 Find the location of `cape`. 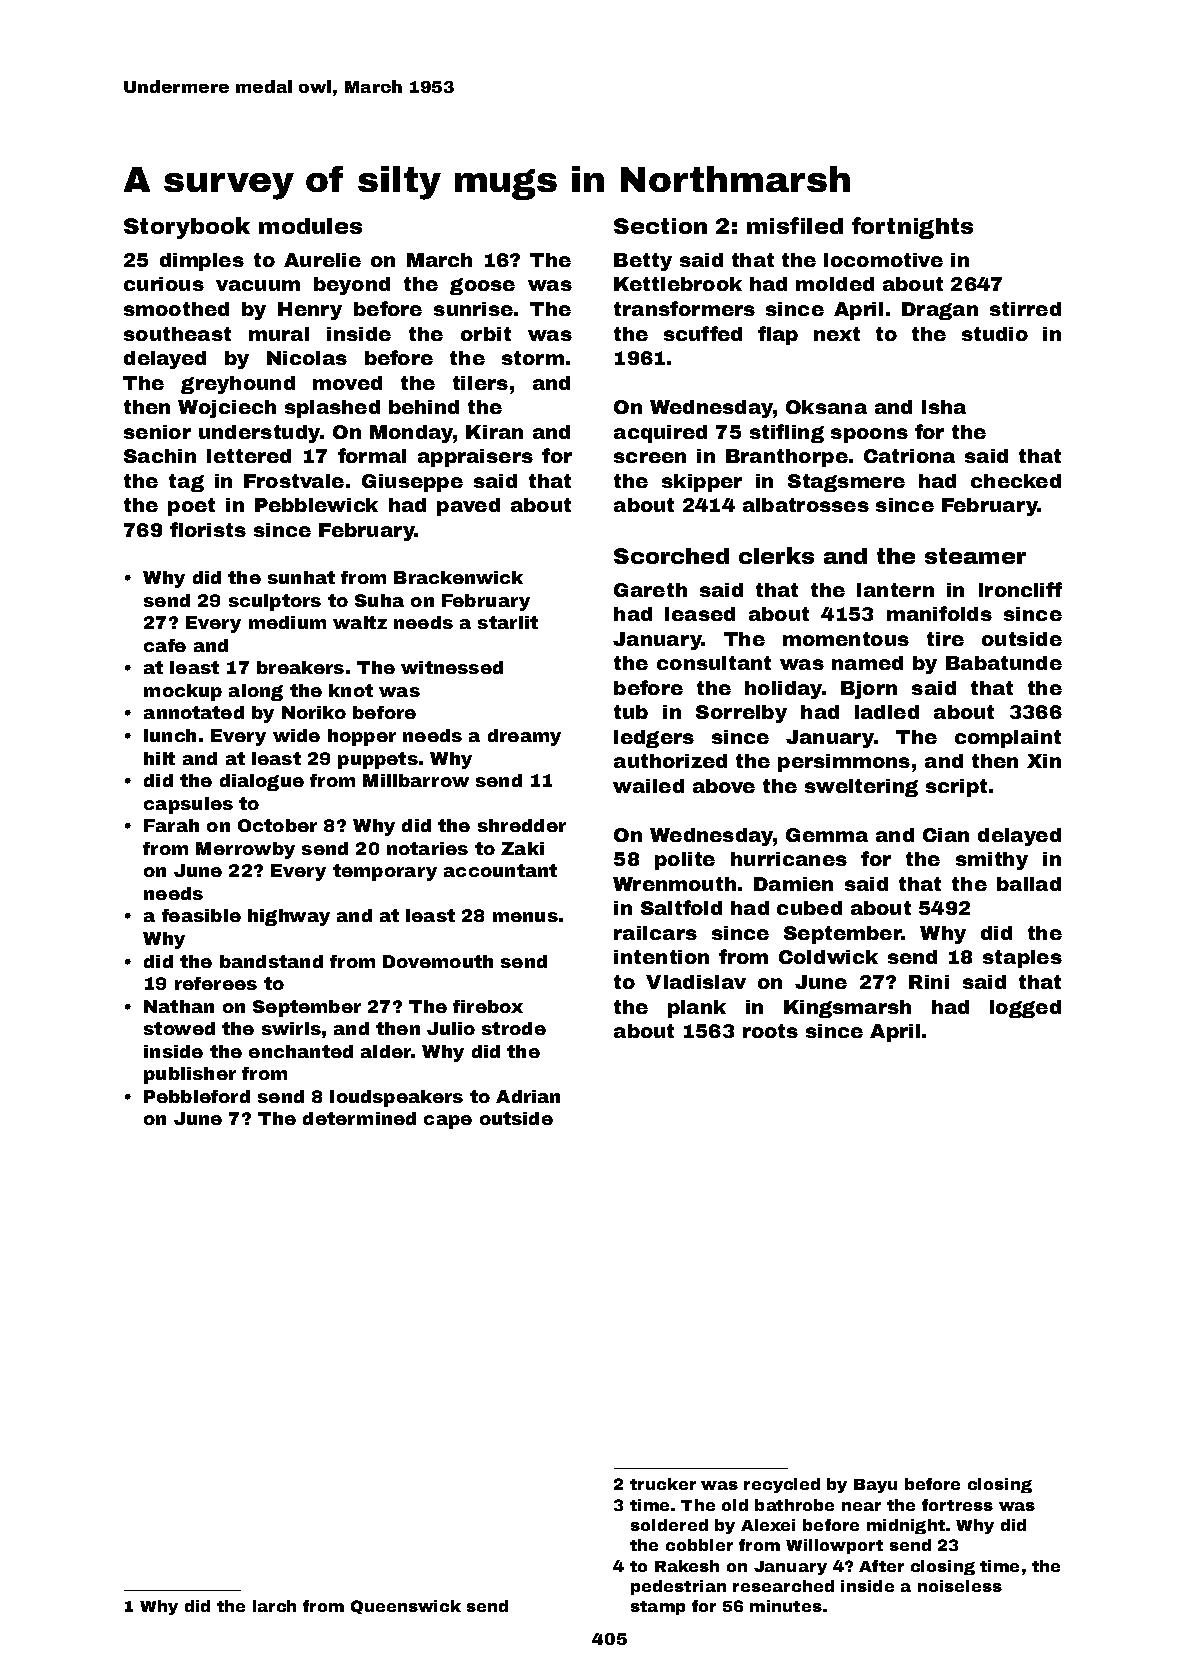

cape is located at coordinates (448, 1122).
